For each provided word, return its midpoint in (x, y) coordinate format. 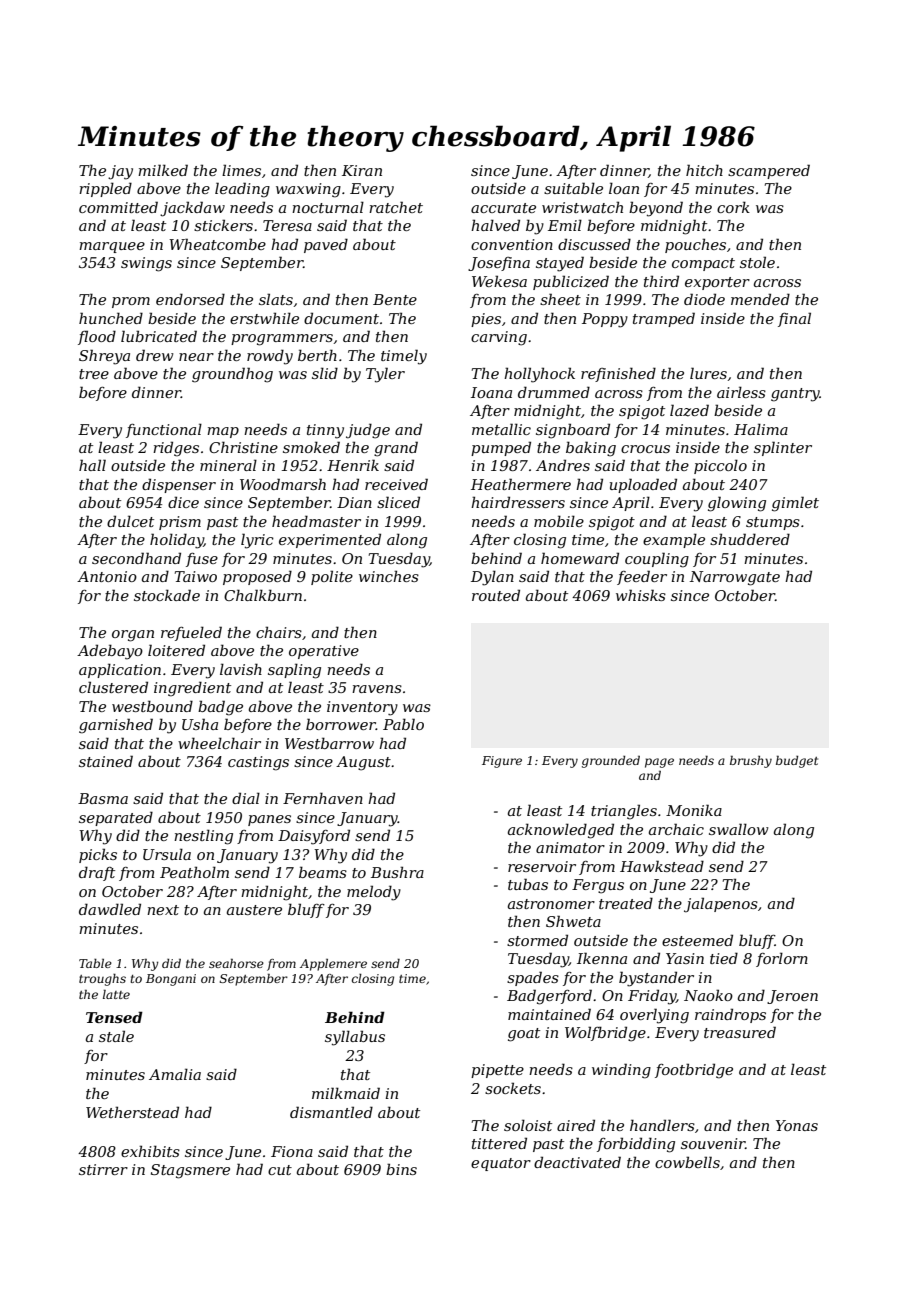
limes (241, 170)
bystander (656, 979)
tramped (664, 319)
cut (280, 1170)
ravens (377, 689)
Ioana (491, 392)
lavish (241, 669)
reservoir (542, 866)
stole (757, 262)
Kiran (362, 170)
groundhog (232, 375)
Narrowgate (735, 578)
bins (401, 1169)
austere (254, 910)
